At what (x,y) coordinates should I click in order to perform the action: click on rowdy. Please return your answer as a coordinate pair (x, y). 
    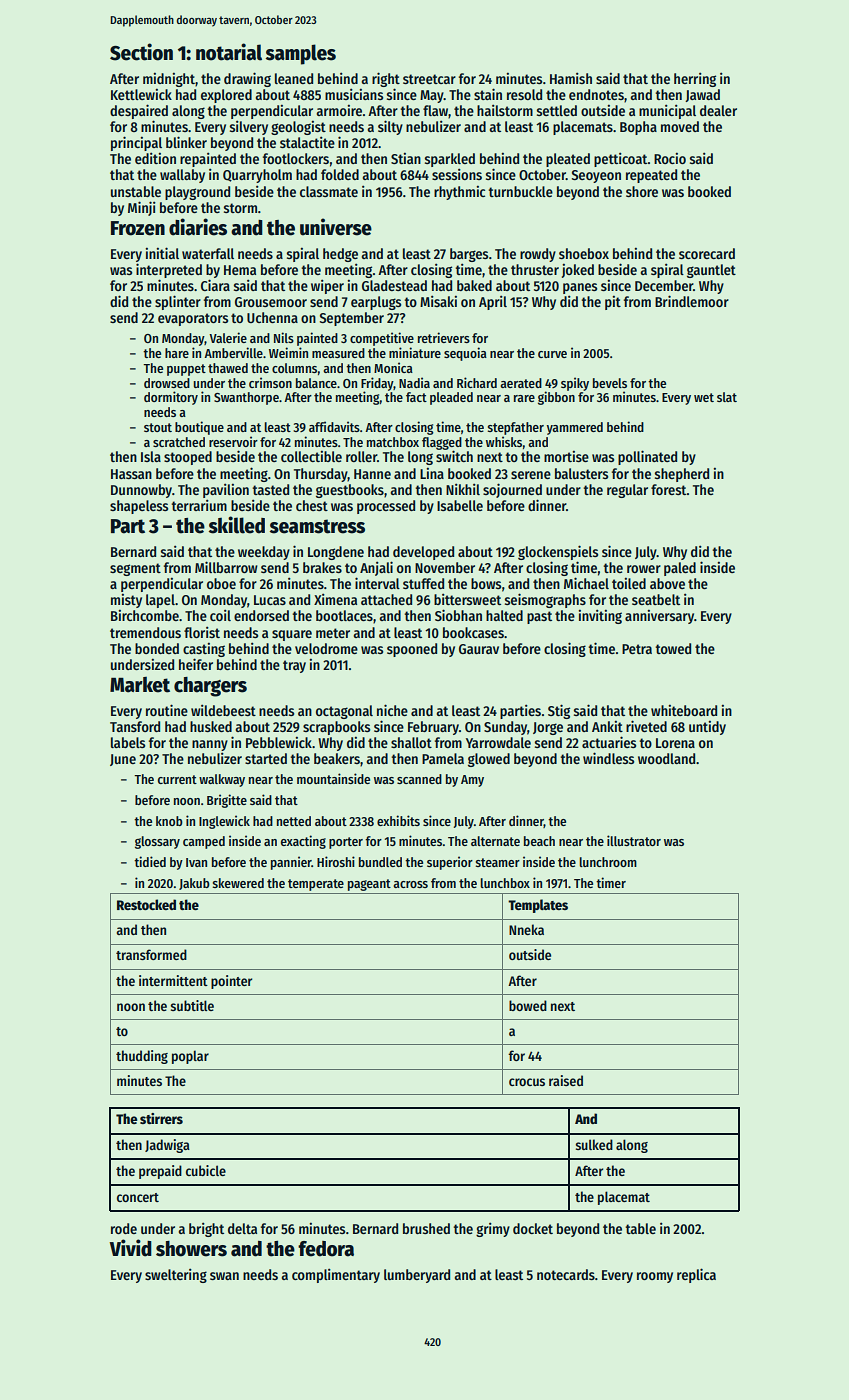
    Looking at the image, I should click on (538, 255).
